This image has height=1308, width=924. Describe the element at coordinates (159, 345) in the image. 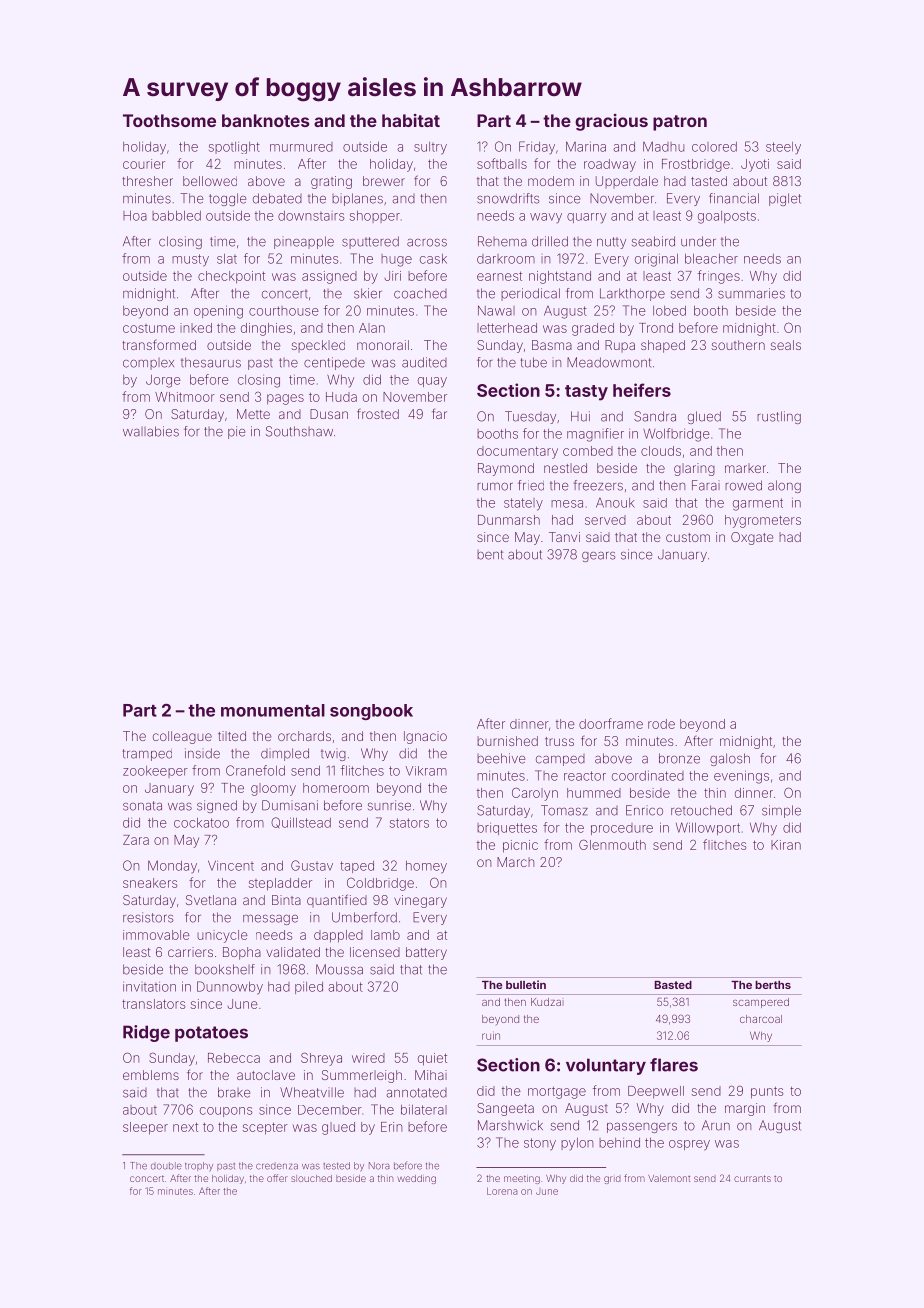

I see `transformed` at that location.
